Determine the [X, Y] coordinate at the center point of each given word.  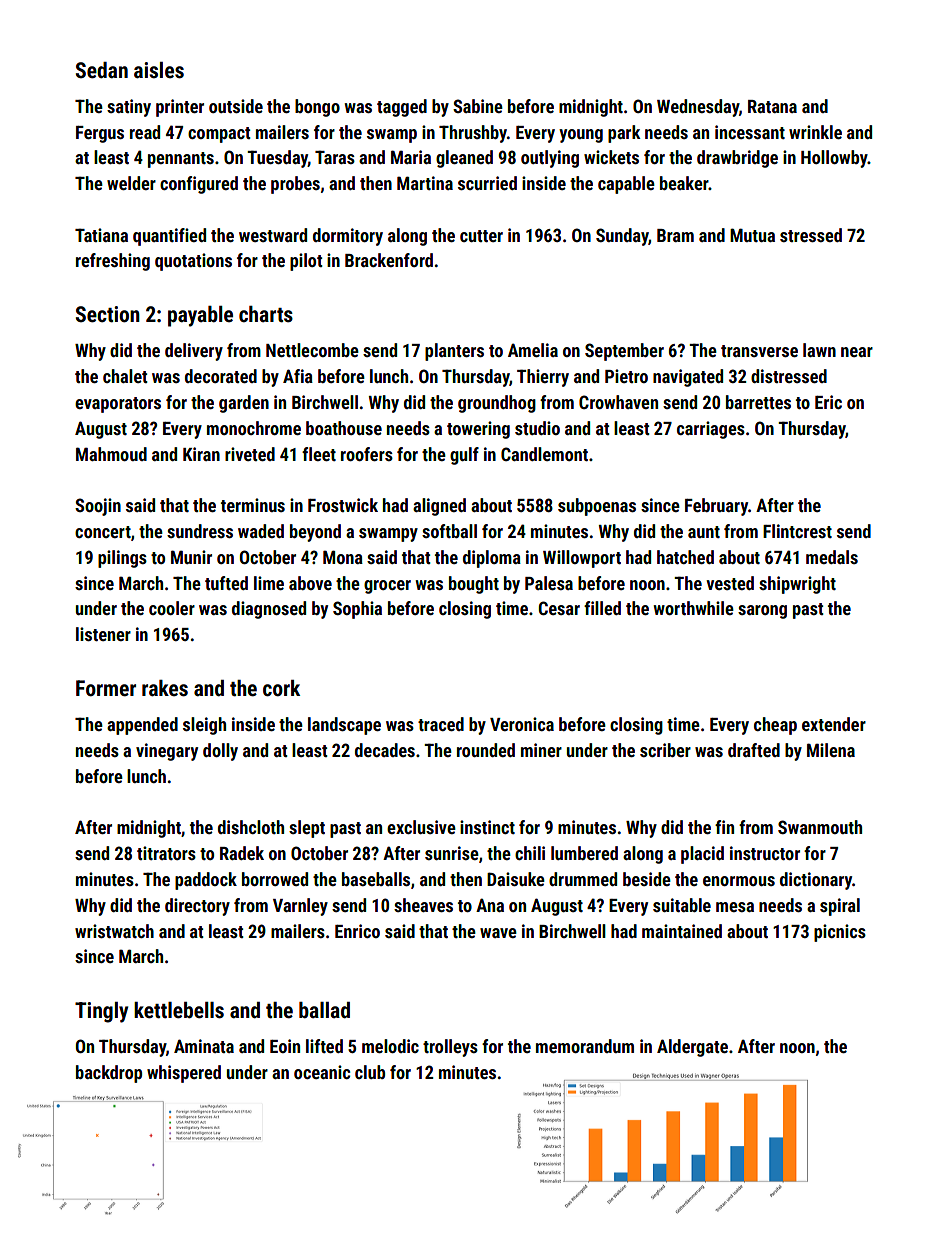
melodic [390, 1046]
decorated [221, 376]
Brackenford [389, 260]
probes [295, 185]
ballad [324, 1010]
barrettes [758, 402]
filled [602, 608]
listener [103, 634]
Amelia [533, 350]
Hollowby [834, 159]
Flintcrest [797, 531]
